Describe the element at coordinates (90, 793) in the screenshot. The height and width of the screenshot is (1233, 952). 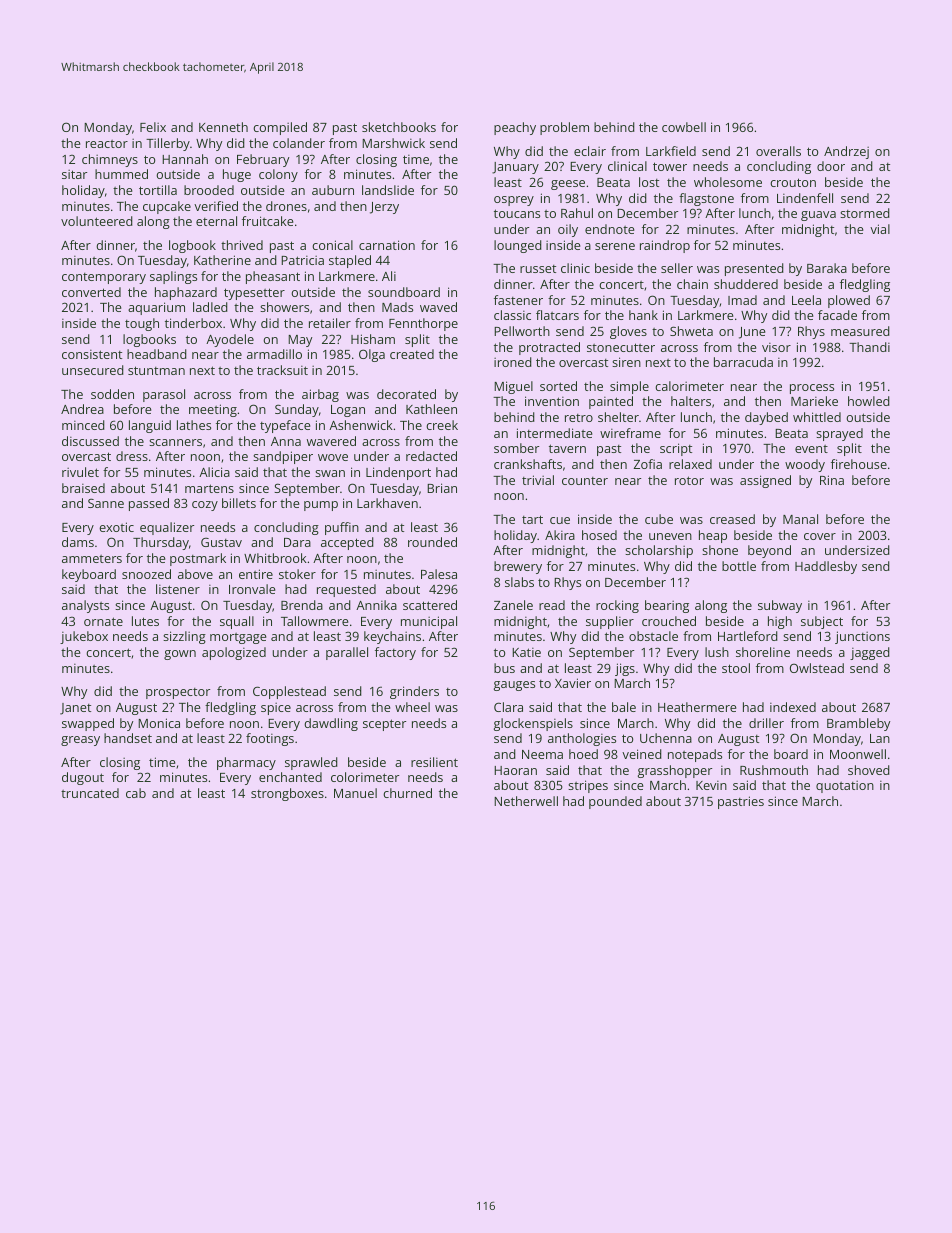
I see `truncated` at that location.
